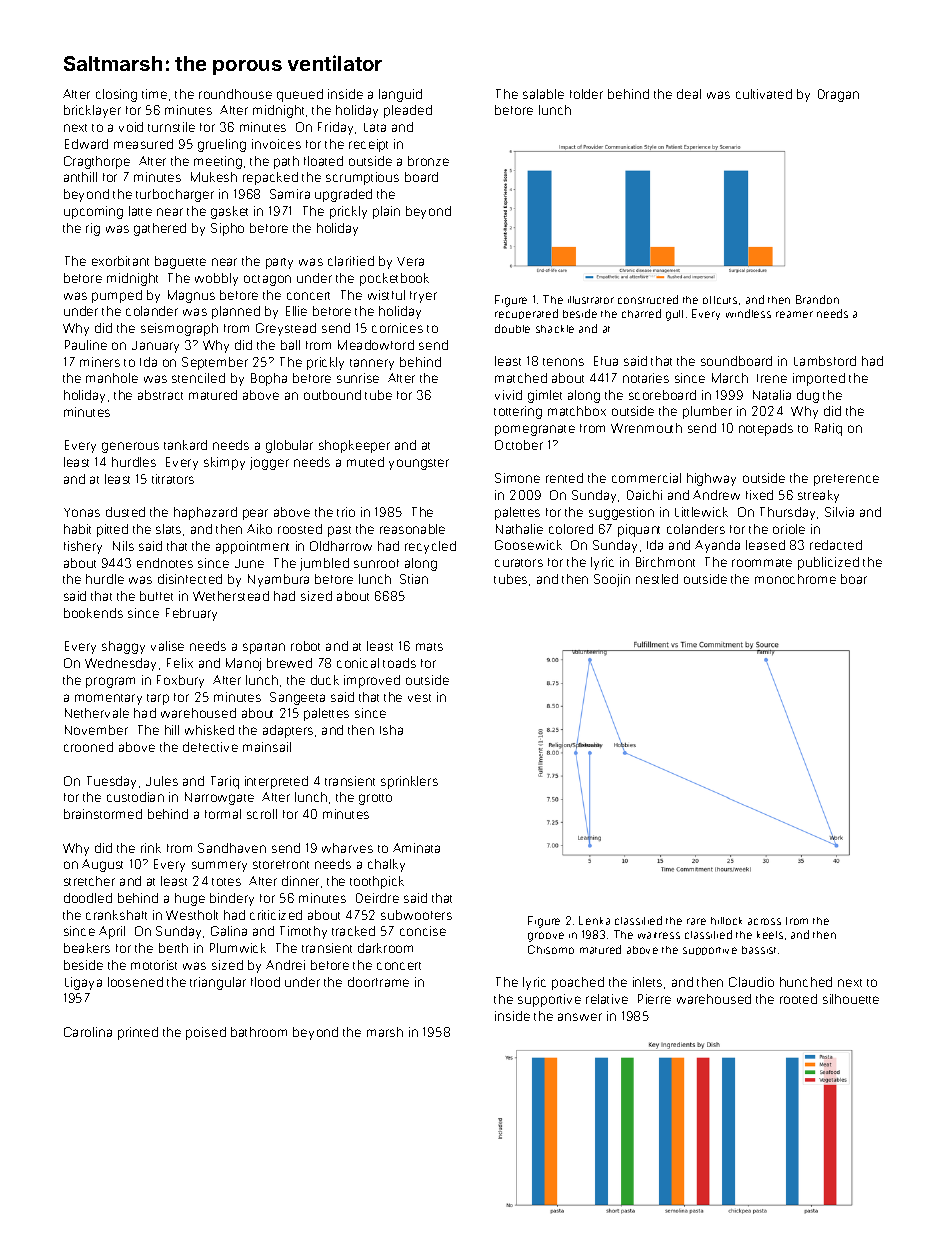 This screenshot has height=1233, width=952. I want to click on roommate, so click(762, 563).
